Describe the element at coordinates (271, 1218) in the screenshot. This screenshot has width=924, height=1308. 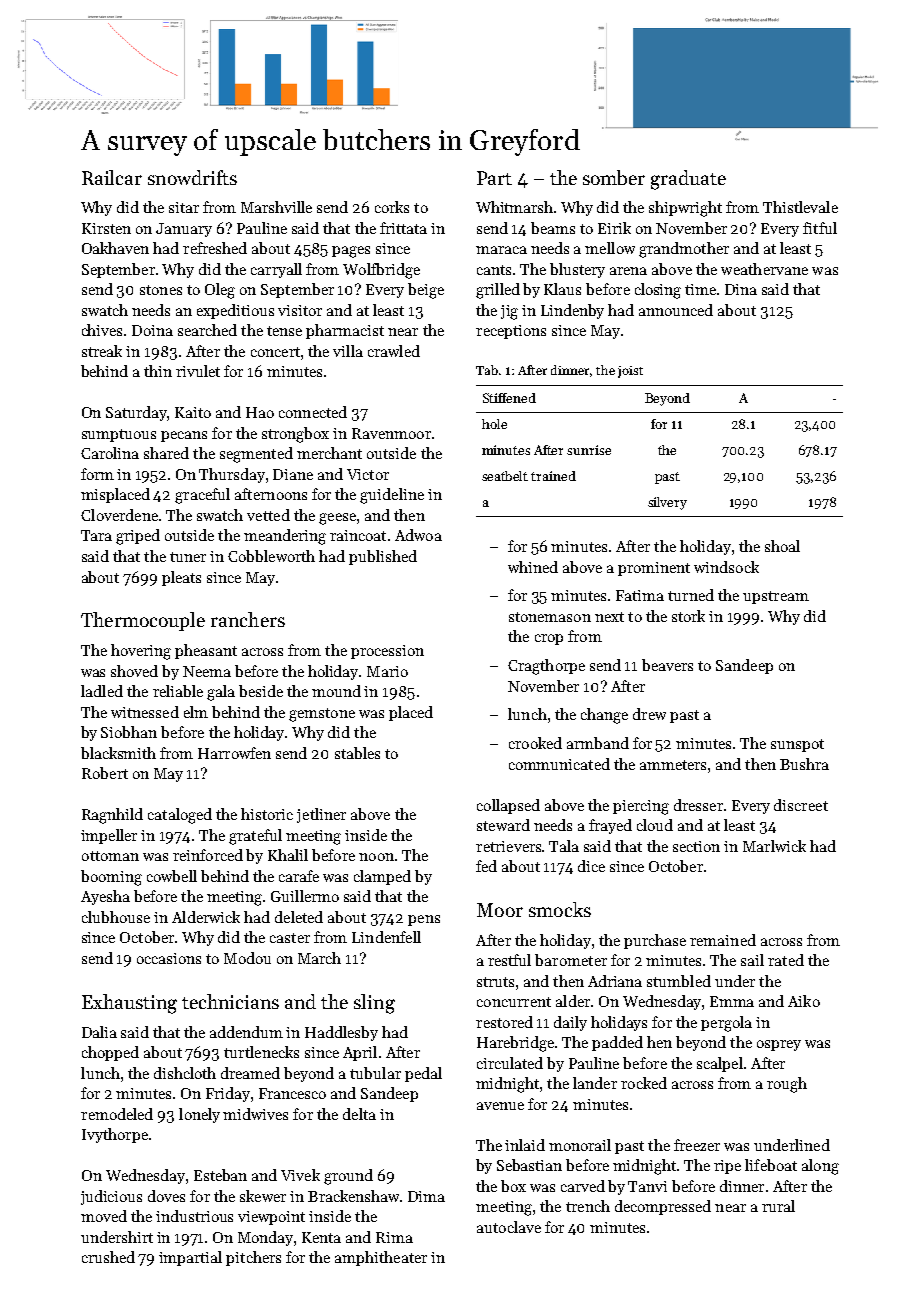
I see `viewpoint` at that location.
